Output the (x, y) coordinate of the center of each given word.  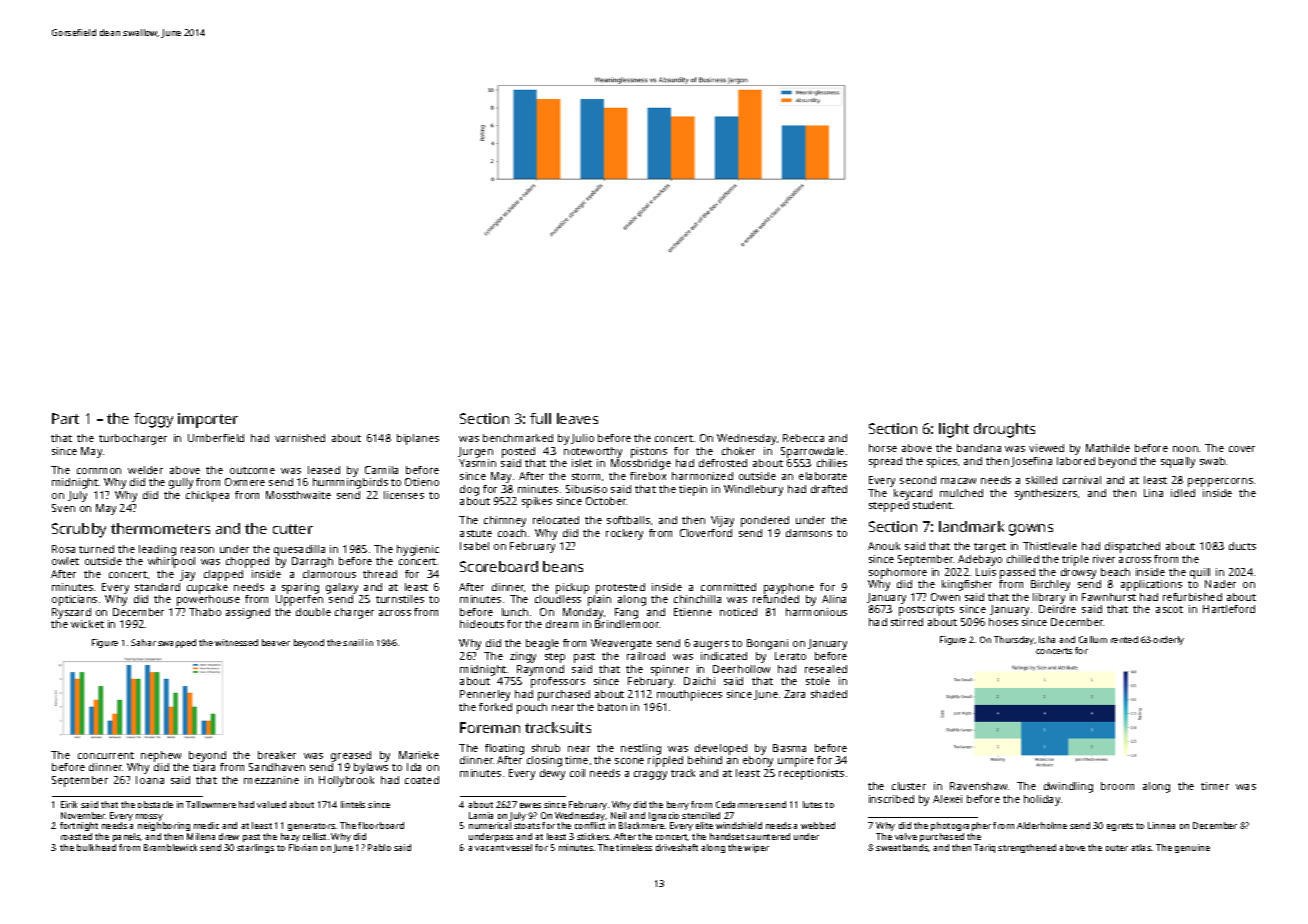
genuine (1192, 848)
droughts (1004, 430)
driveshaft (677, 847)
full (540, 418)
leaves (577, 418)
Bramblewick (170, 847)
